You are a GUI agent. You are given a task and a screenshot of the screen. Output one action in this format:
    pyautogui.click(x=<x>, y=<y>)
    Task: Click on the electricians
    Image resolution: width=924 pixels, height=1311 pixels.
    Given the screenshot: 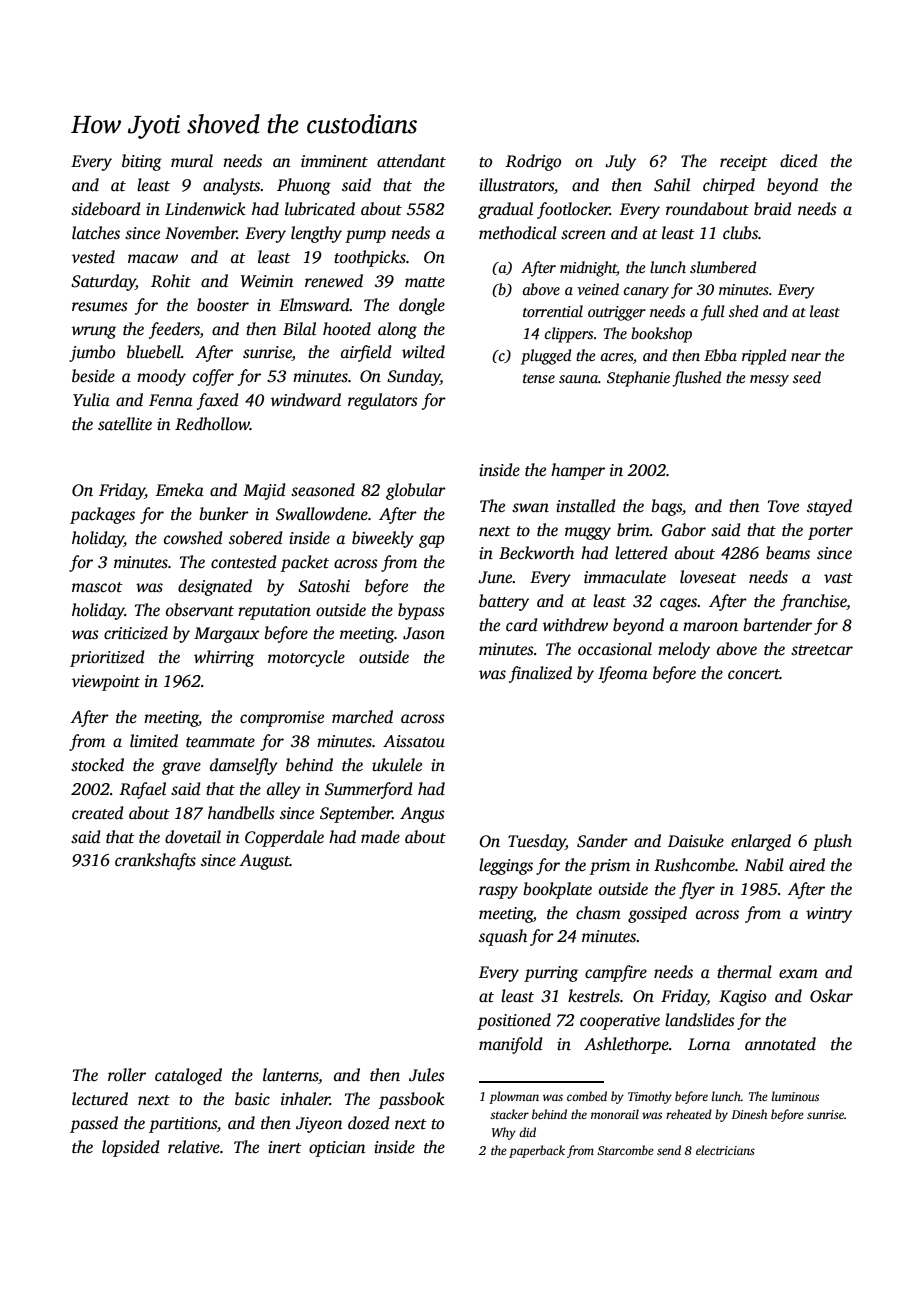 What is the action you would take?
    pyautogui.click(x=725, y=1150)
